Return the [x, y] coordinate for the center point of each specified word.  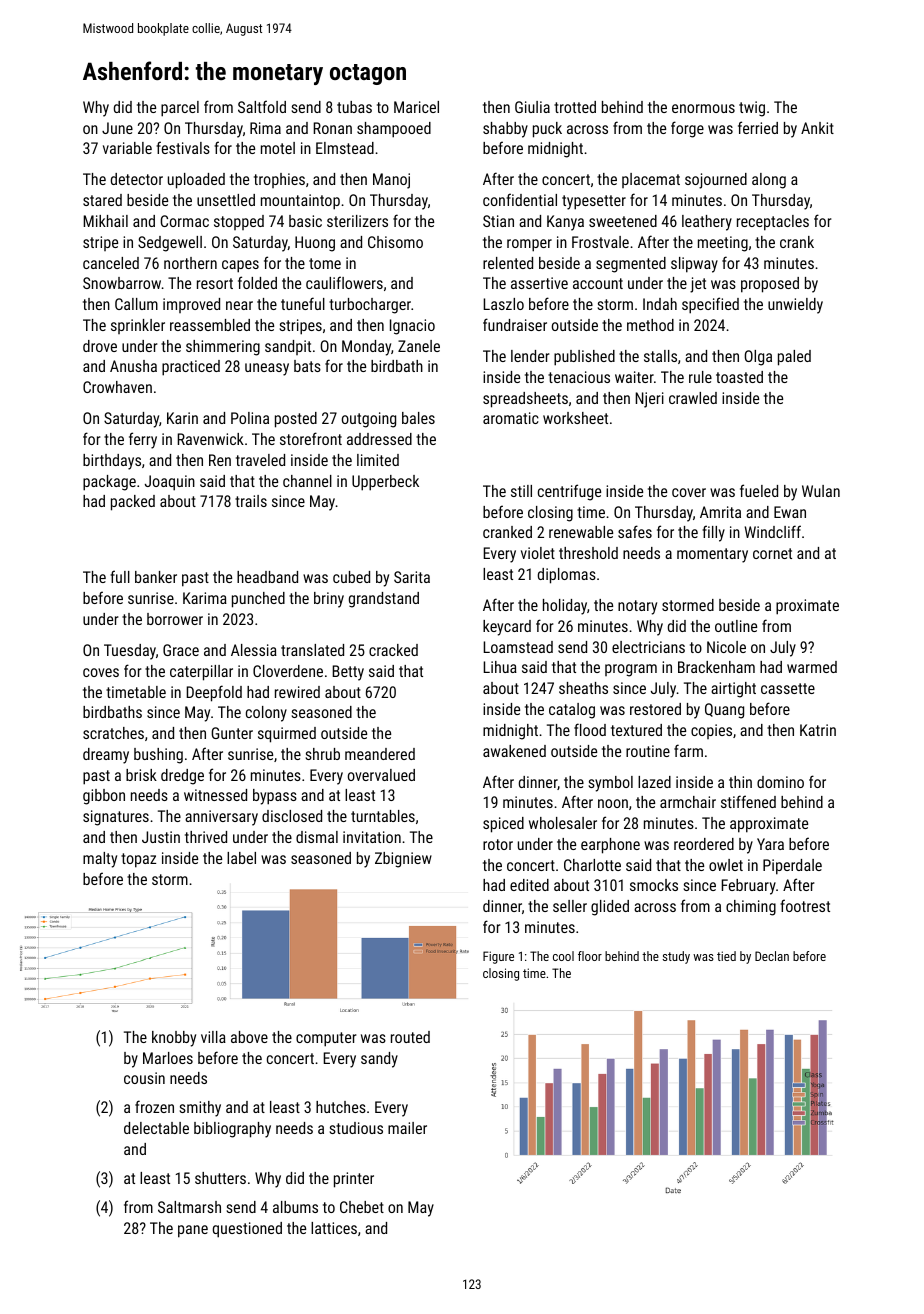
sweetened [623, 221]
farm [688, 750]
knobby [174, 1039]
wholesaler [563, 823]
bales [418, 418]
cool [563, 956]
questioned [247, 1230]
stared [102, 200]
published [584, 358]
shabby [505, 130]
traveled [260, 460]
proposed [770, 285]
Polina [250, 418]
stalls [660, 356]
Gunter [232, 733]
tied [726, 956]
